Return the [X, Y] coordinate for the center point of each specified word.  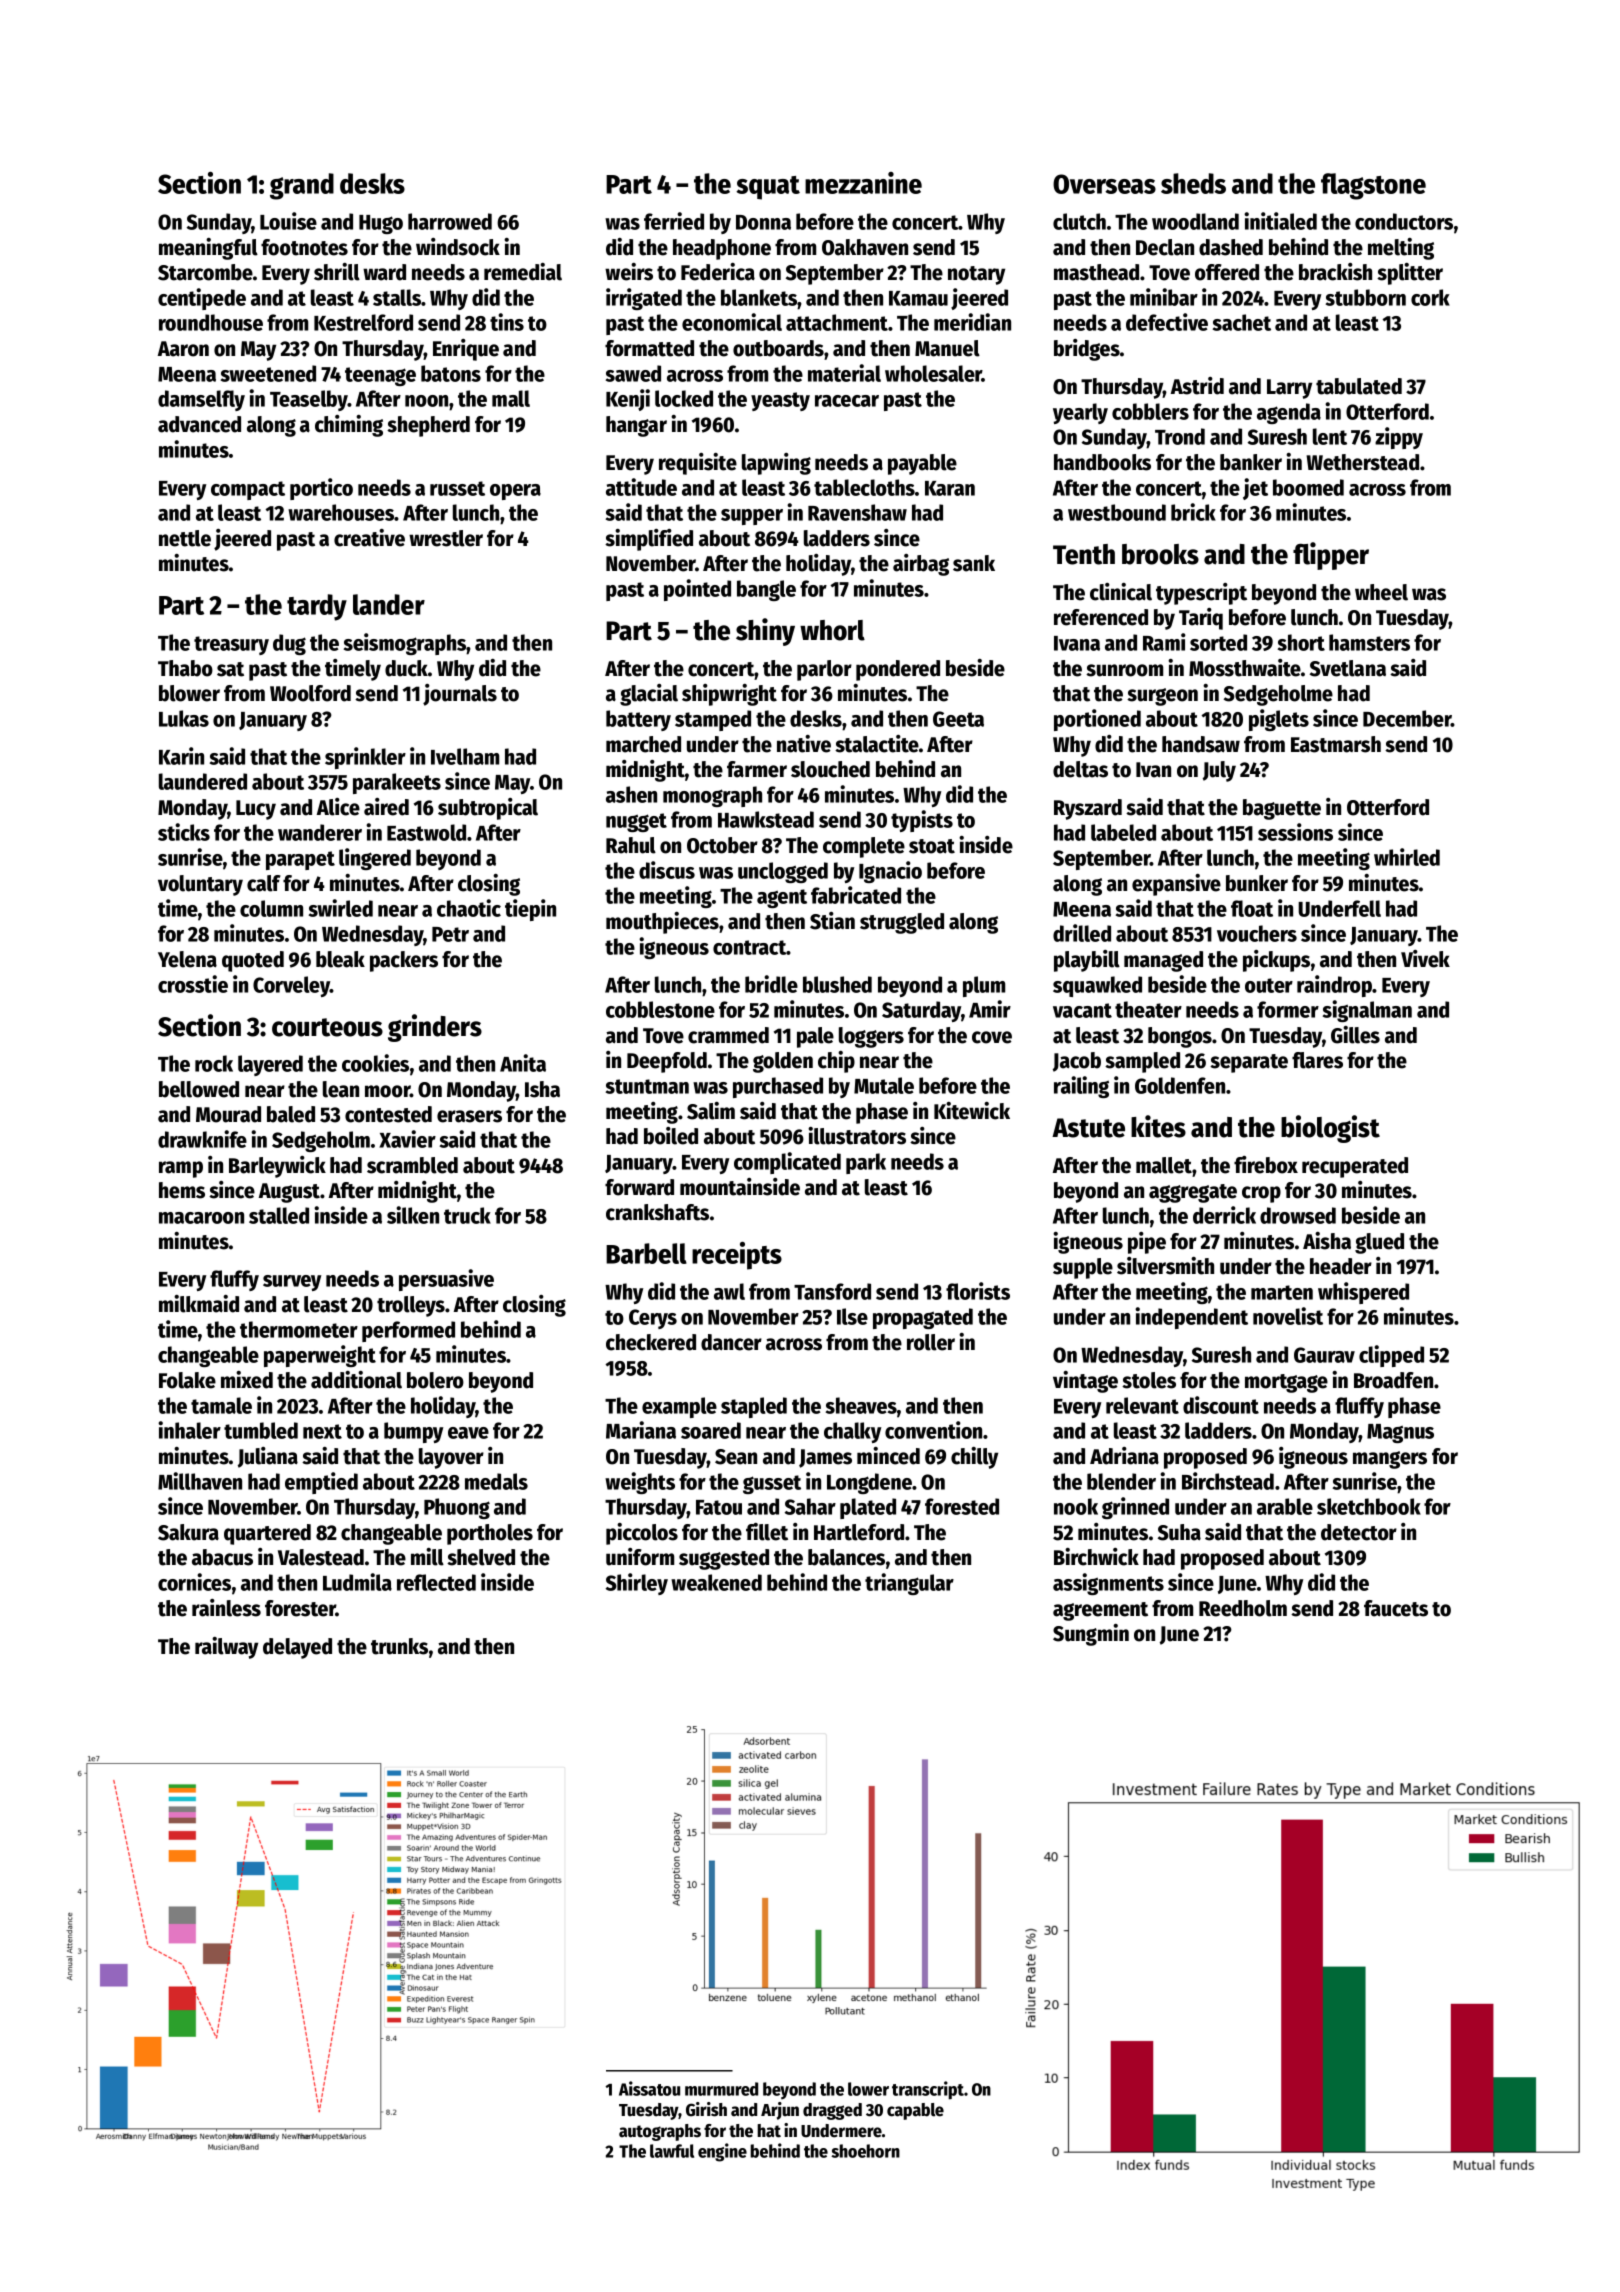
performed [408, 1331]
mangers [1390, 1460]
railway [226, 1648]
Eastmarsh [1336, 744]
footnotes [304, 247]
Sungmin [1091, 1635]
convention [933, 1430]
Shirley [637, 1584]
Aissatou [649, 2088]
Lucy [256, 810]
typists [922, 821]
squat [768, 188]
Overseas [1104, 184]
